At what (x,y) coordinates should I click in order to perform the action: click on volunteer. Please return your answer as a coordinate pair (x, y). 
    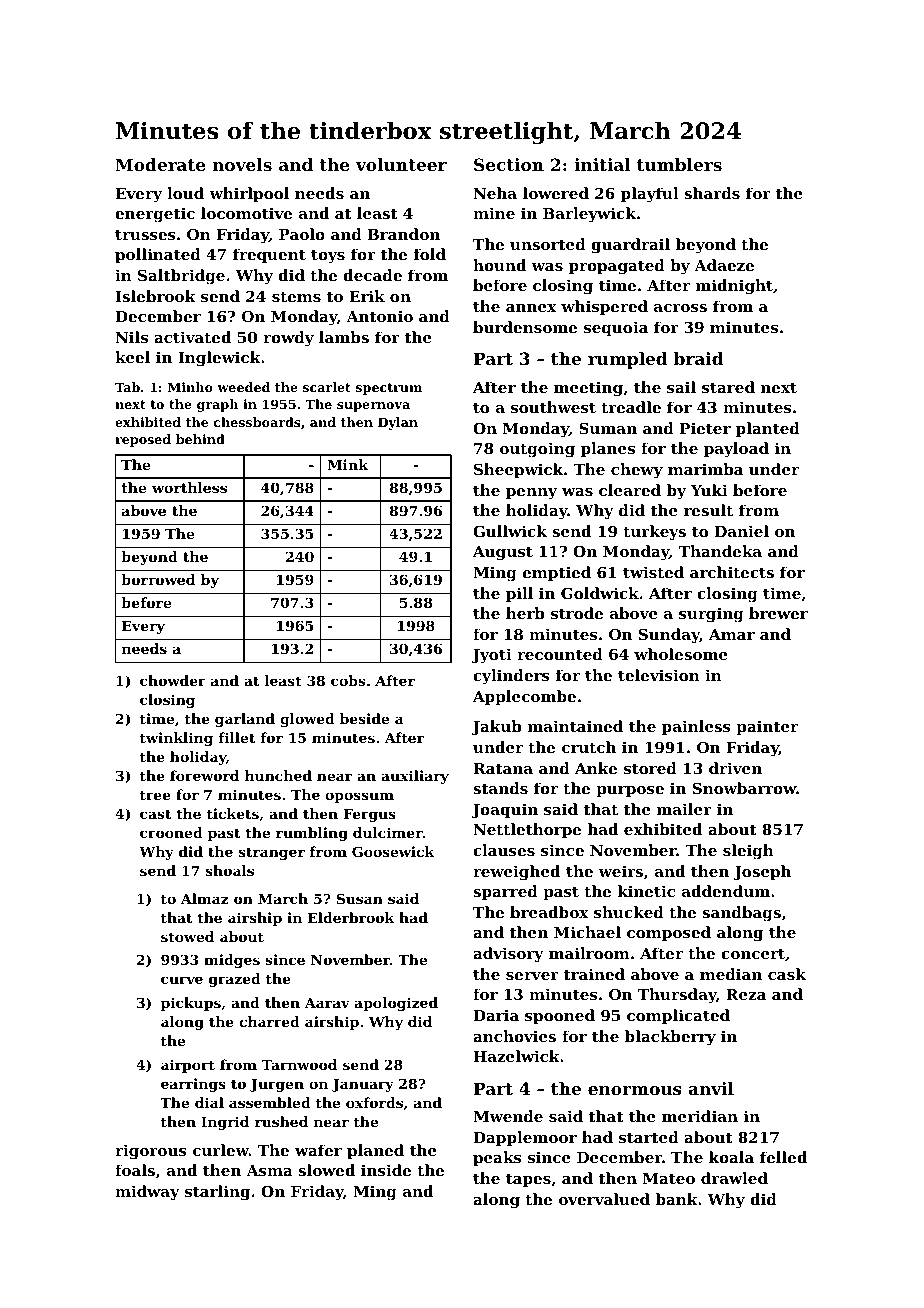
    Looking at the image, I should click on (401, 164).
